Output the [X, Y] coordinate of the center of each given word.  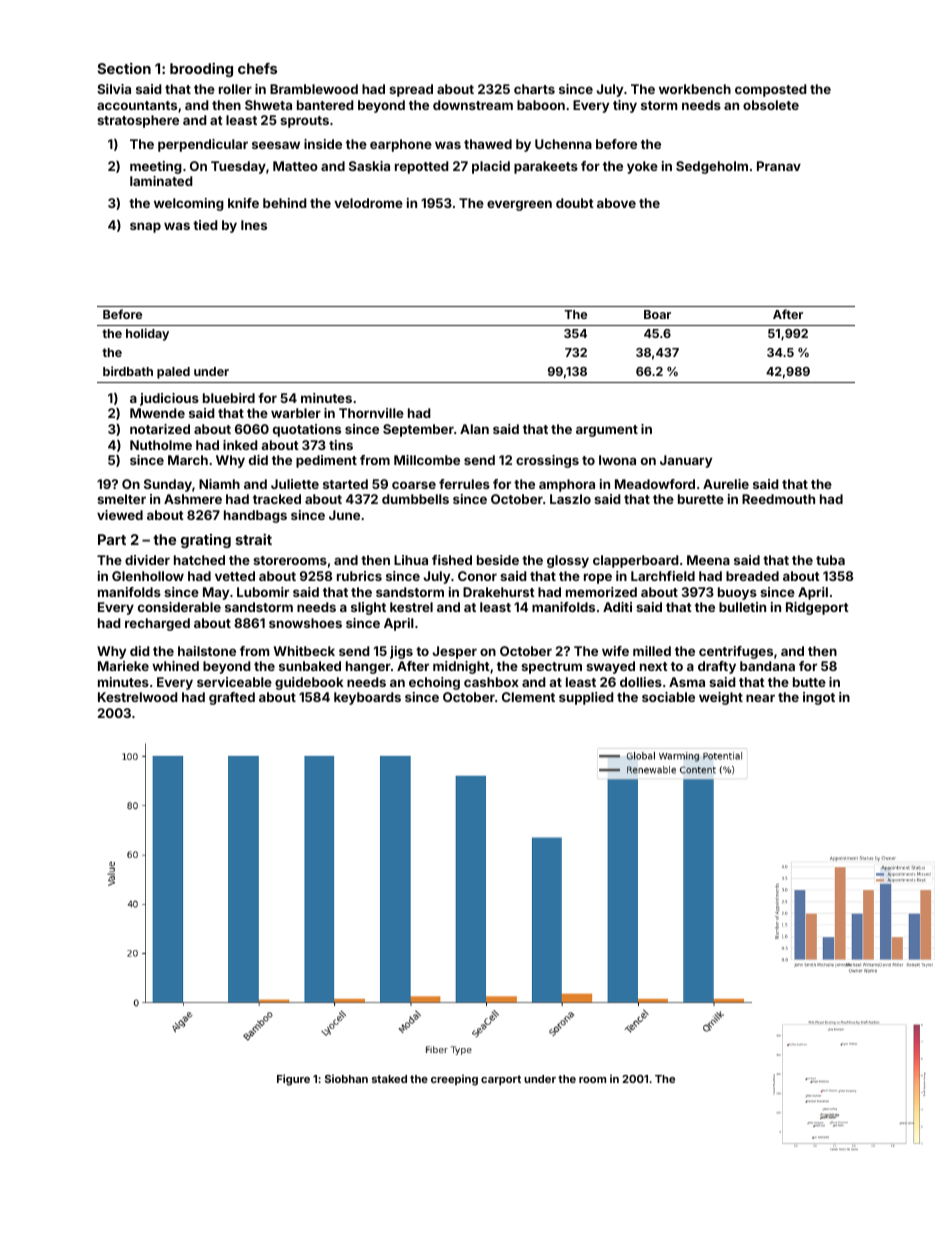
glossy [568, 561]
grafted [232, 698]
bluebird [229, 398]
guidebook [309, 683]
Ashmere [193, 499]
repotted [422, 167]
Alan [474, 429]
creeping [454, 1080]
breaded [752, 576]
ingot [819, 698]
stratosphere [138, 121]
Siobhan [346, 1078]
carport [501, 1080]
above [616, 203]
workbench [695, 89]
